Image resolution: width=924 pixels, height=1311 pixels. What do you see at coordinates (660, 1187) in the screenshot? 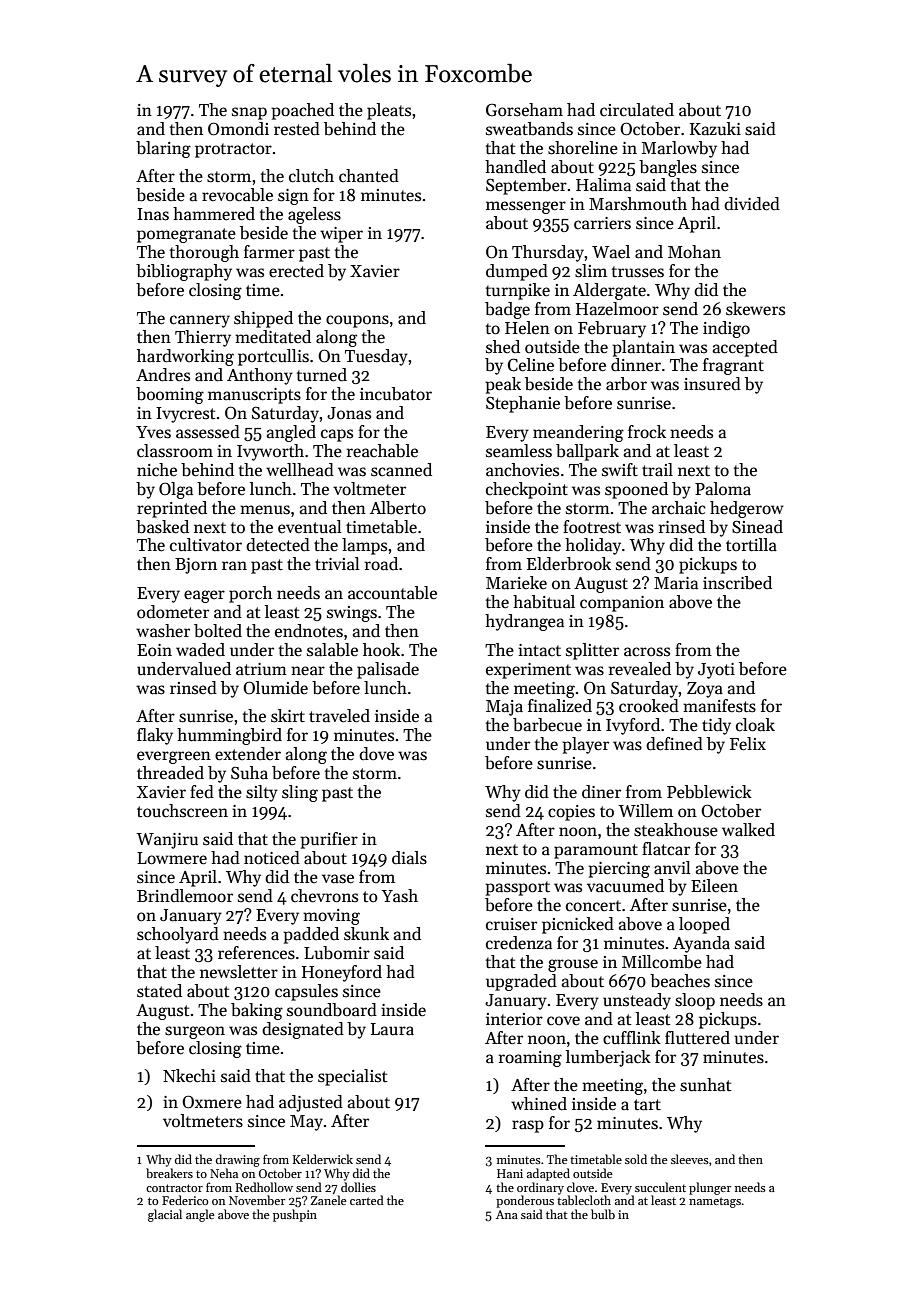
I see `succulent` at bounding box center [660, 1187].
